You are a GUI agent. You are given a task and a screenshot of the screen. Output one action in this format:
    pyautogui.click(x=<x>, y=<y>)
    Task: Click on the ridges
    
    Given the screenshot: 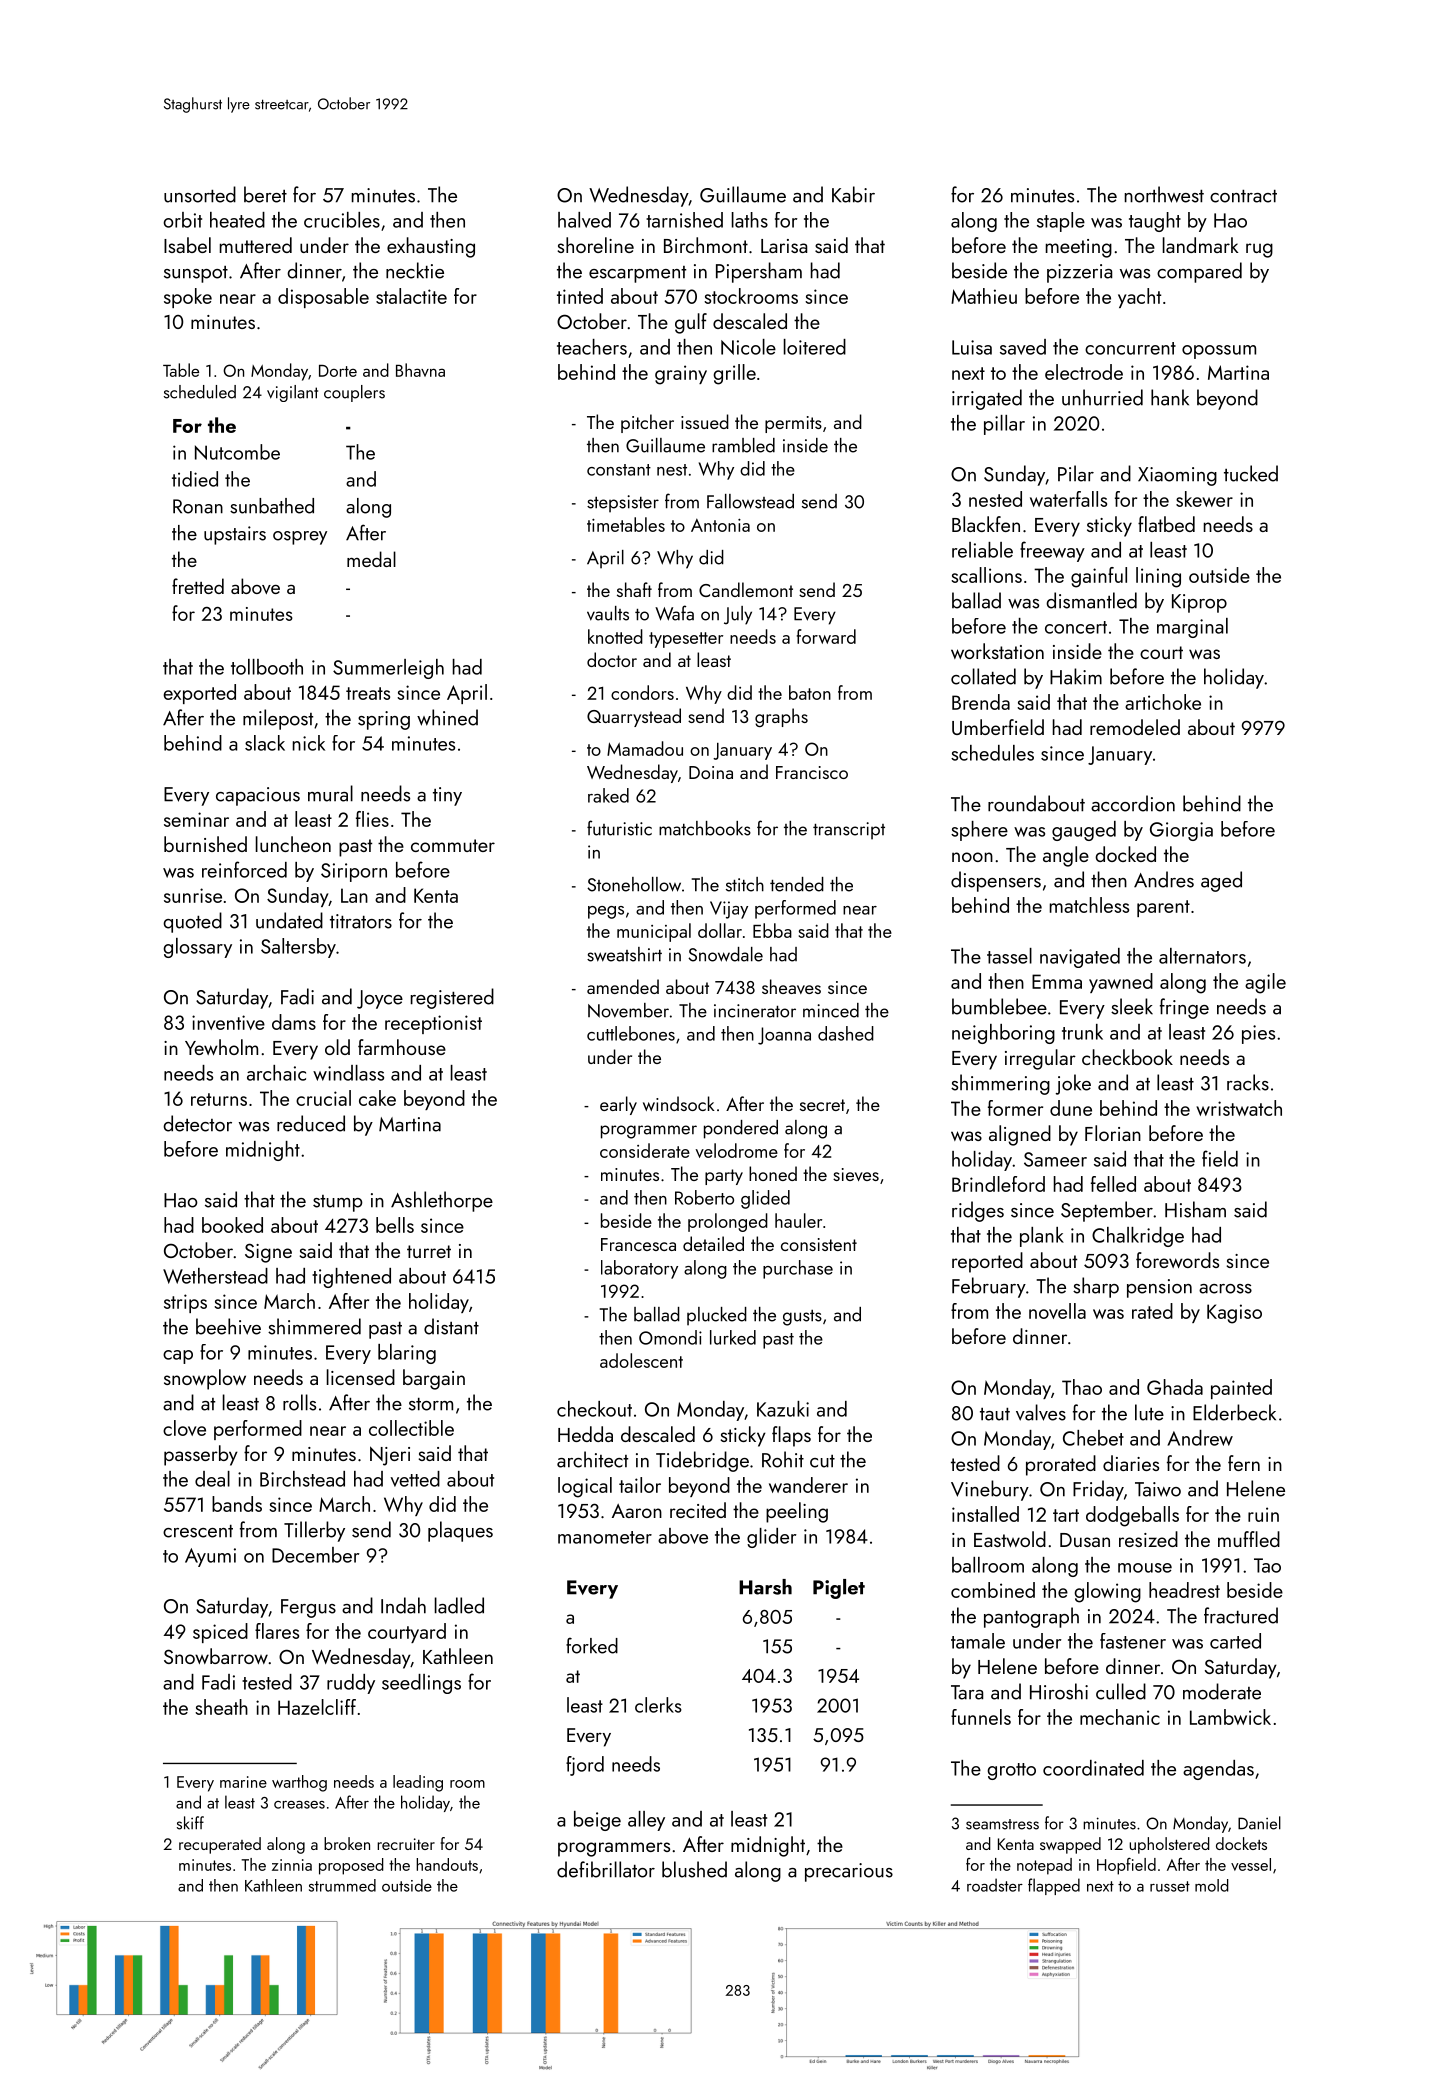 What is the action you would take?
    pyautogui.click(x=978, y=1211)
